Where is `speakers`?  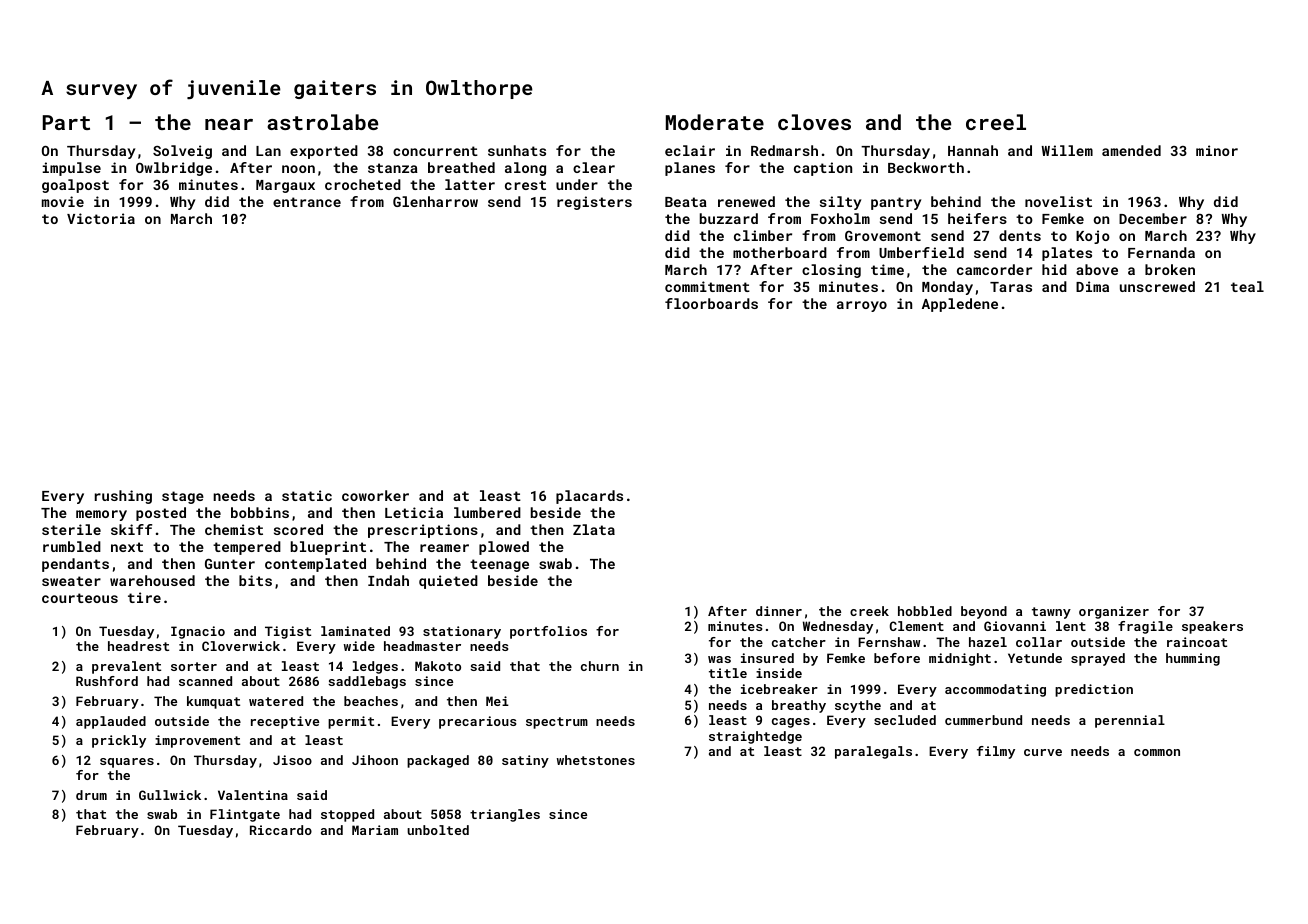
speakers is located at coordinates (1212, 627).
